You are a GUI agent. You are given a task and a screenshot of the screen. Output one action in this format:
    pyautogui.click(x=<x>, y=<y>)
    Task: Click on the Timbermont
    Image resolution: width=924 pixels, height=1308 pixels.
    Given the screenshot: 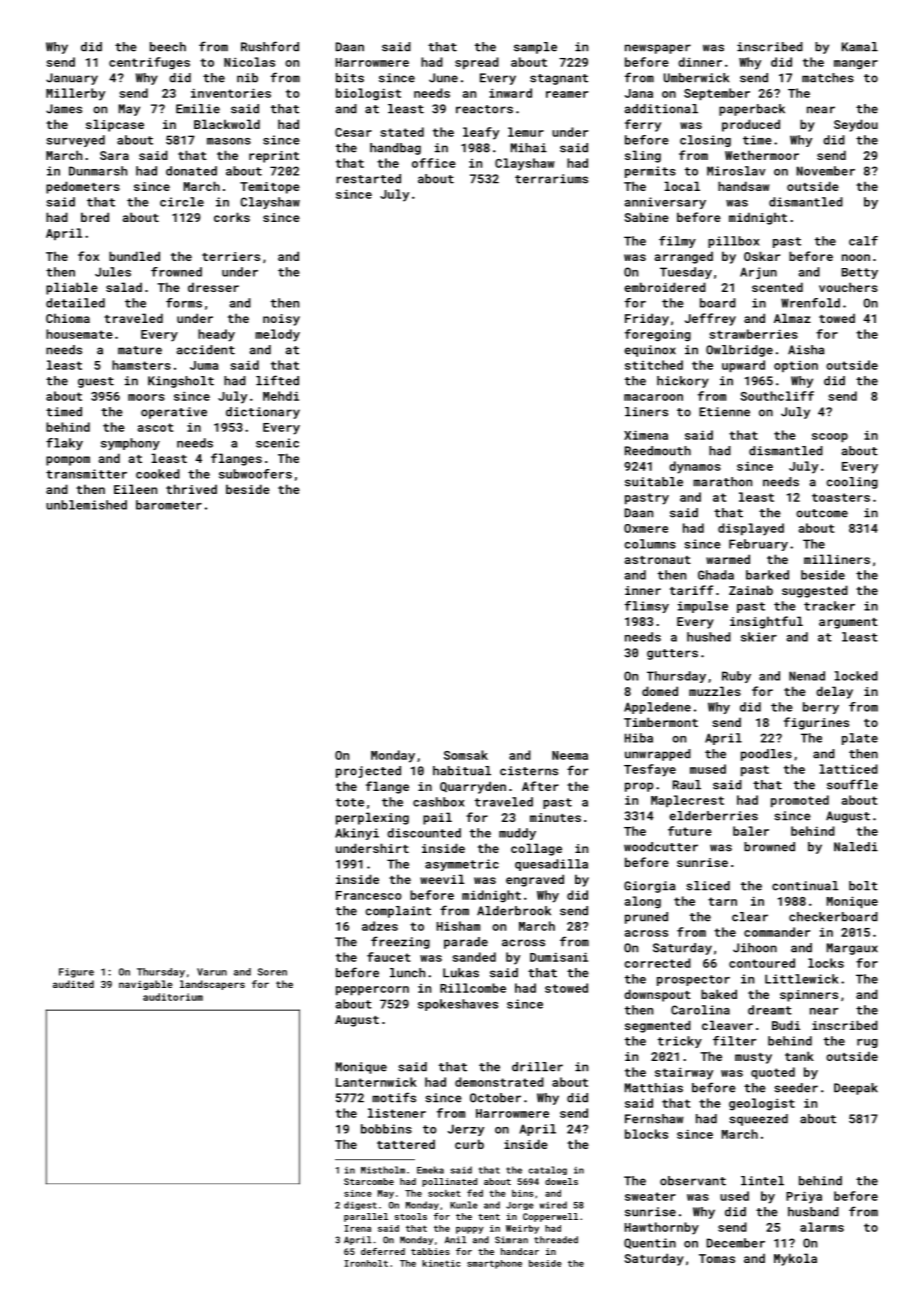 What is the action you would take?
    pyautogui.click(x=661, y=722)
